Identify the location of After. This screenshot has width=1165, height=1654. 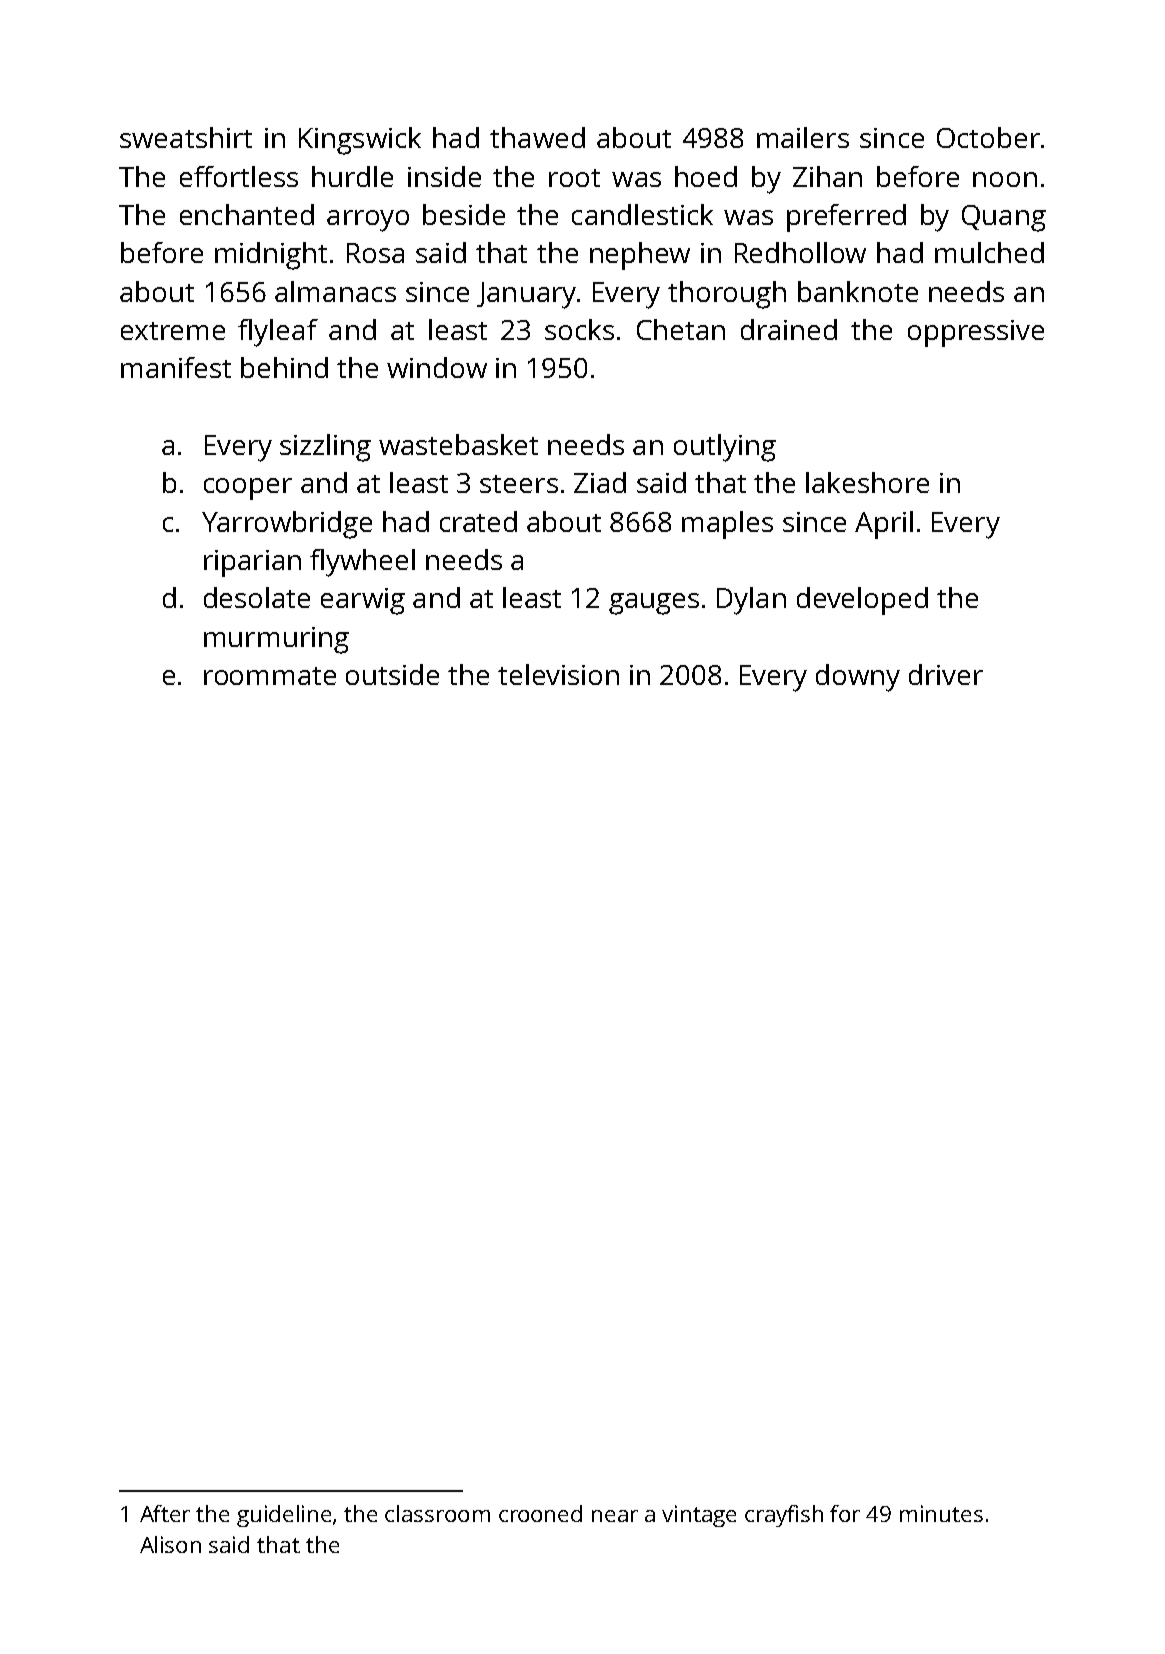
(165, 1513).
